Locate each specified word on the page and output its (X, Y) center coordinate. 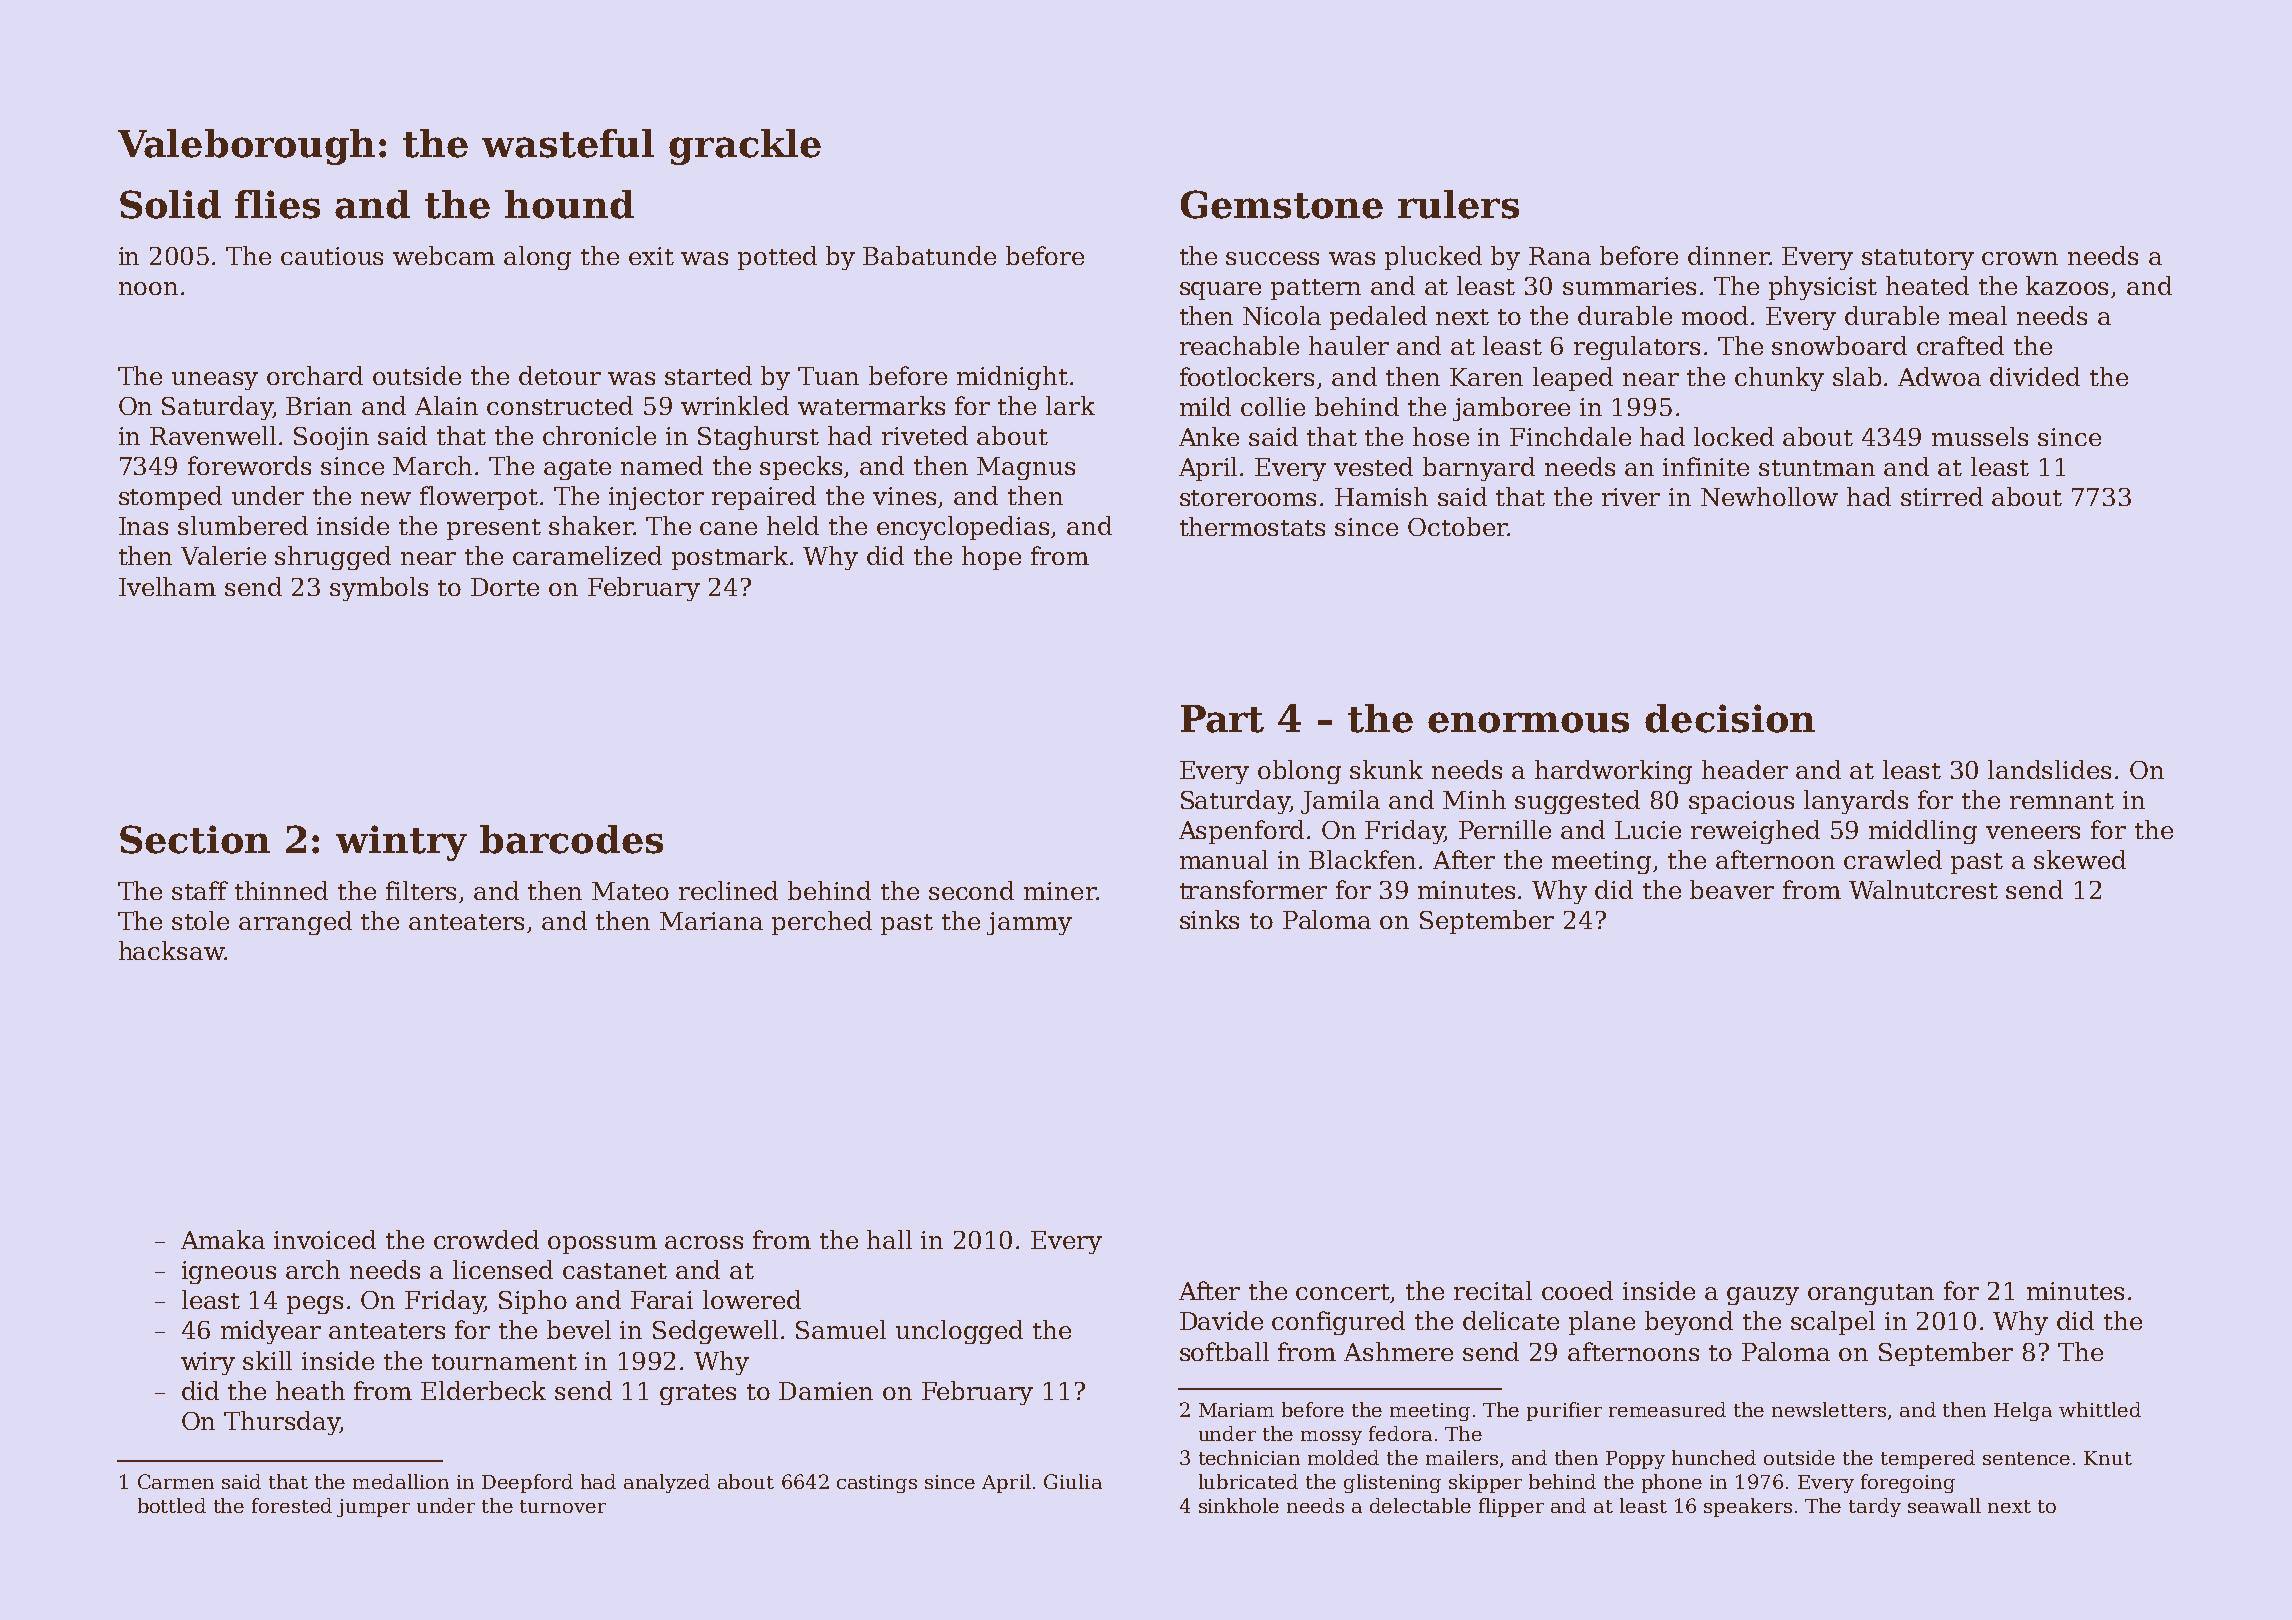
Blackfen (1362, 859)
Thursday (282, 1423)
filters (421, 890)
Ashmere (1398, 1351)
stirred (1942, 496)
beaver (1732, 889)
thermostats (1252, 526)
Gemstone (1282, 204)
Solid (170, 204)
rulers (1458, 204)
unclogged (959, 1332)
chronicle (599, 435)
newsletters (1829, 1409)
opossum (602, 1245)
